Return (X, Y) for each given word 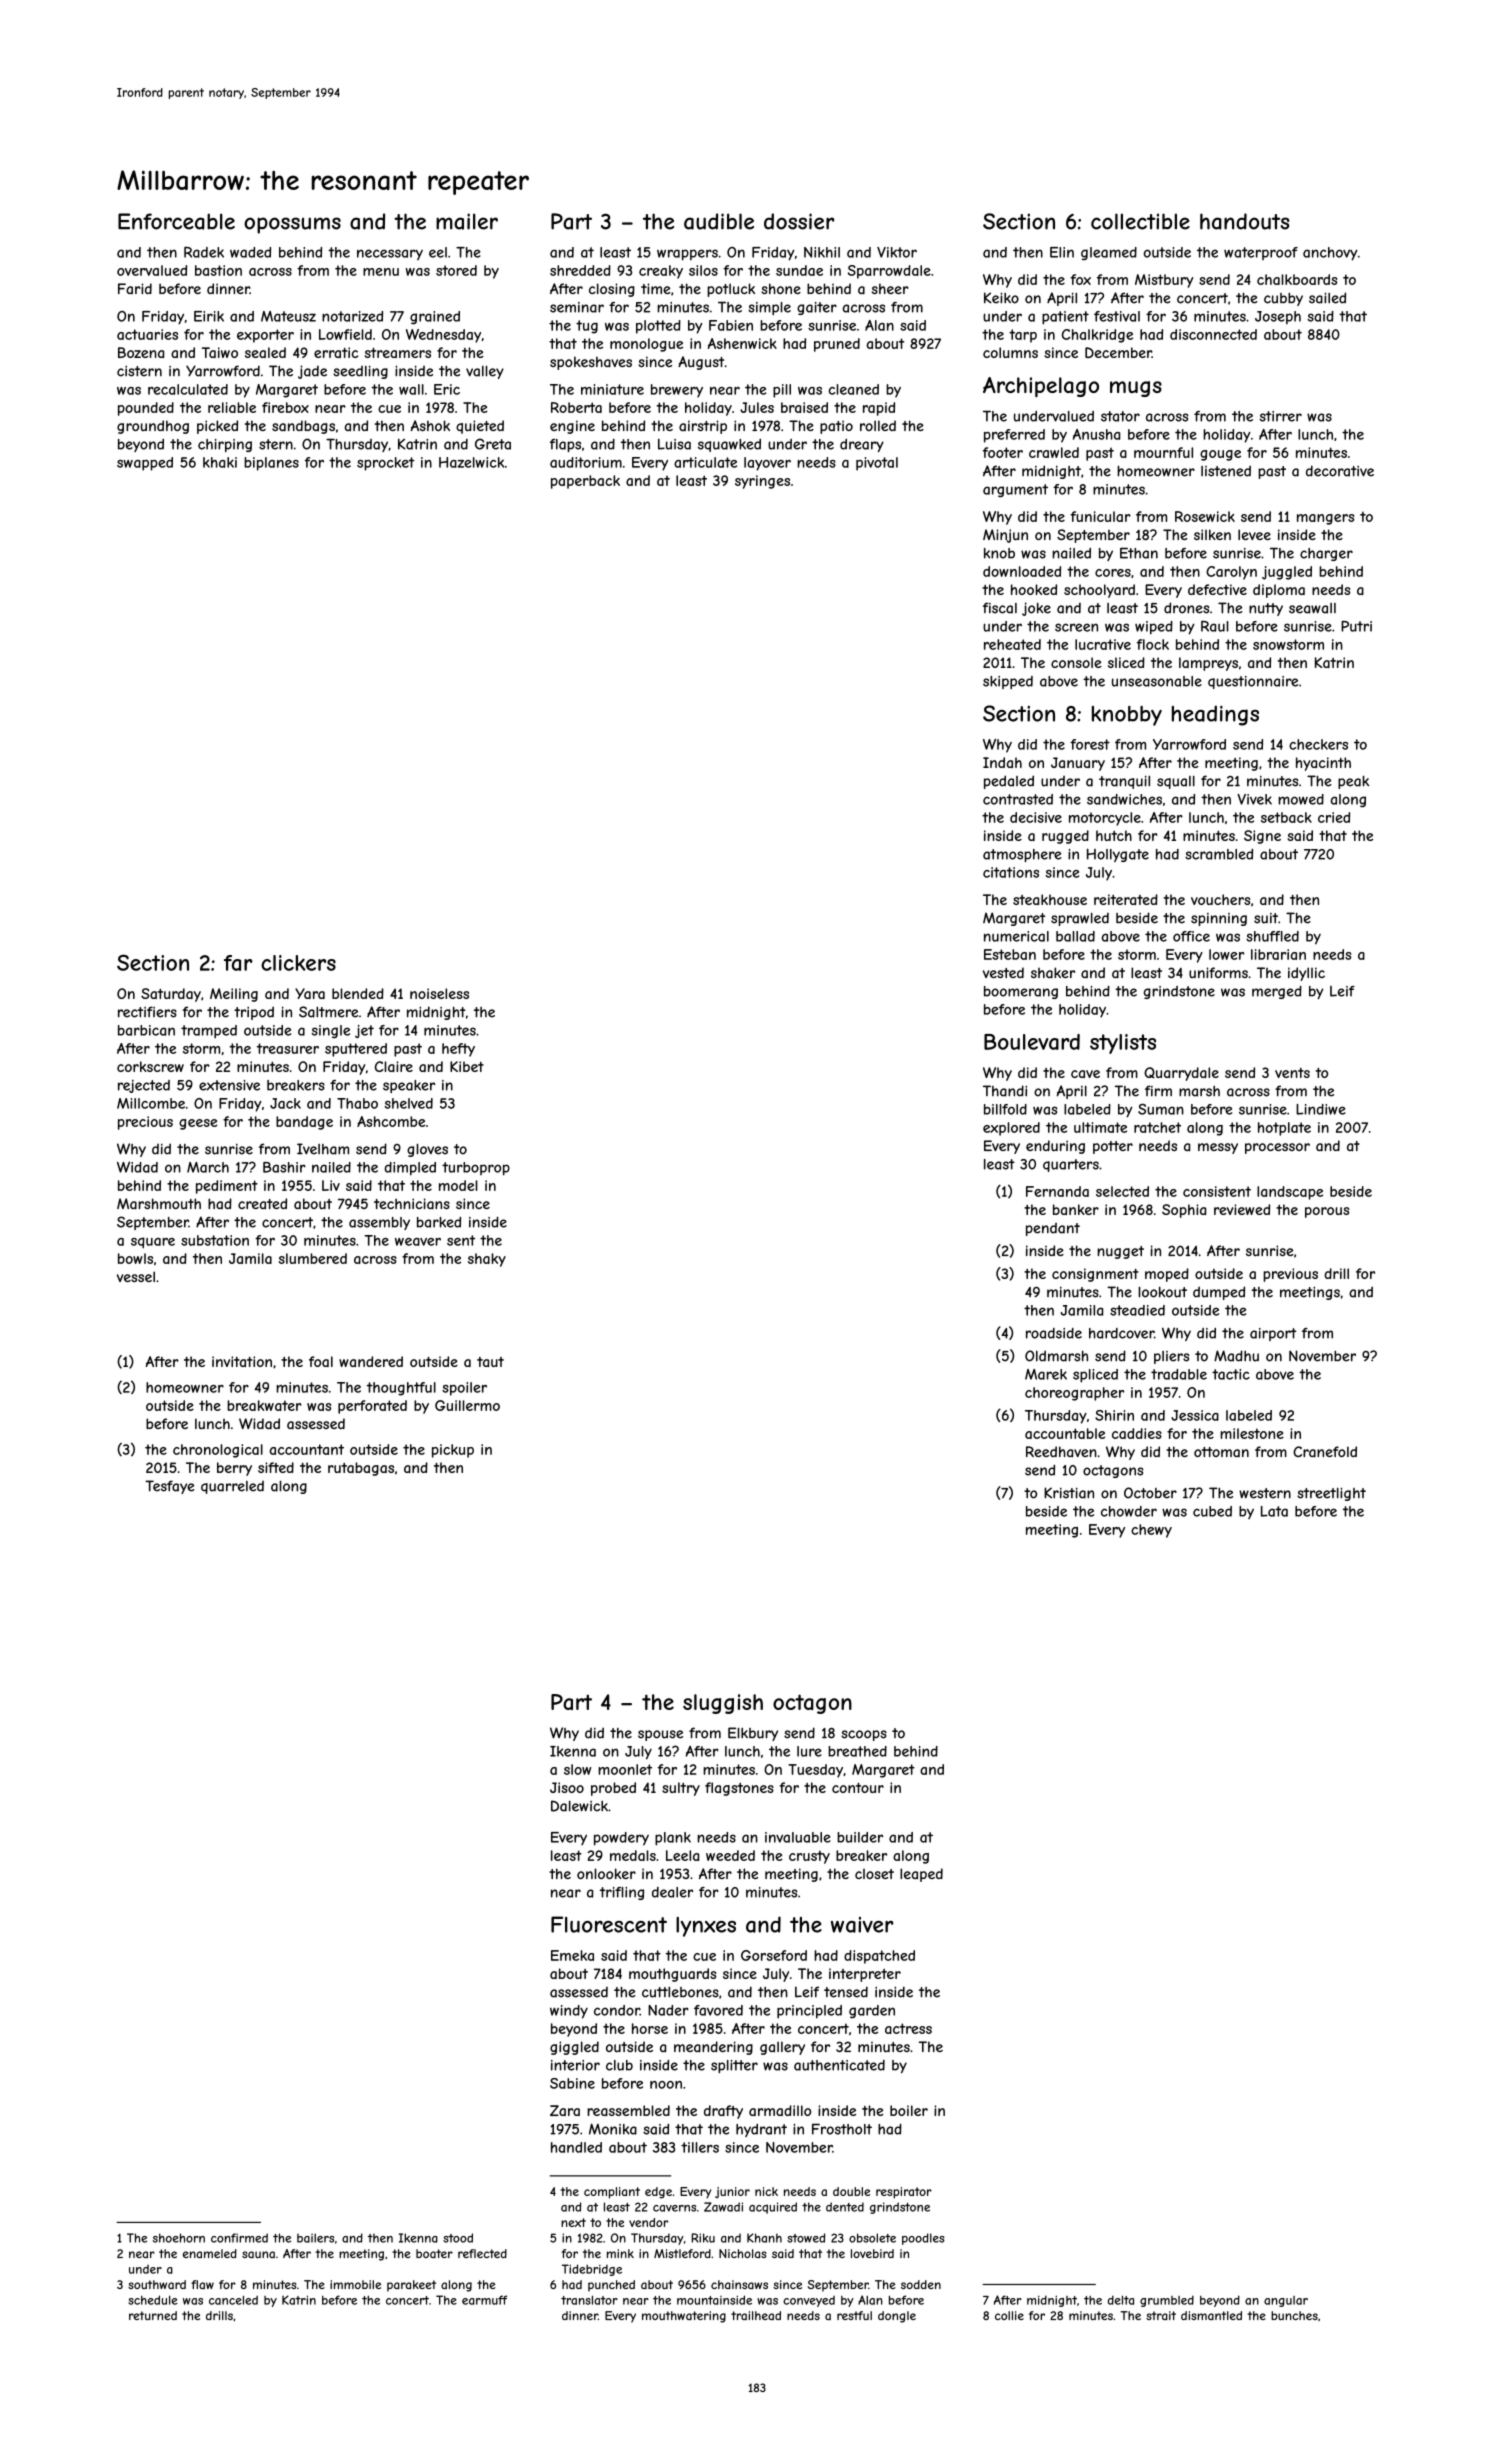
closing (612, 290)
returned (153, 2315)
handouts (1245, 221)
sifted (276, 1467)
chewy (1151, 1531)
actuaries (147, 334)
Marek (1046, 1374)
